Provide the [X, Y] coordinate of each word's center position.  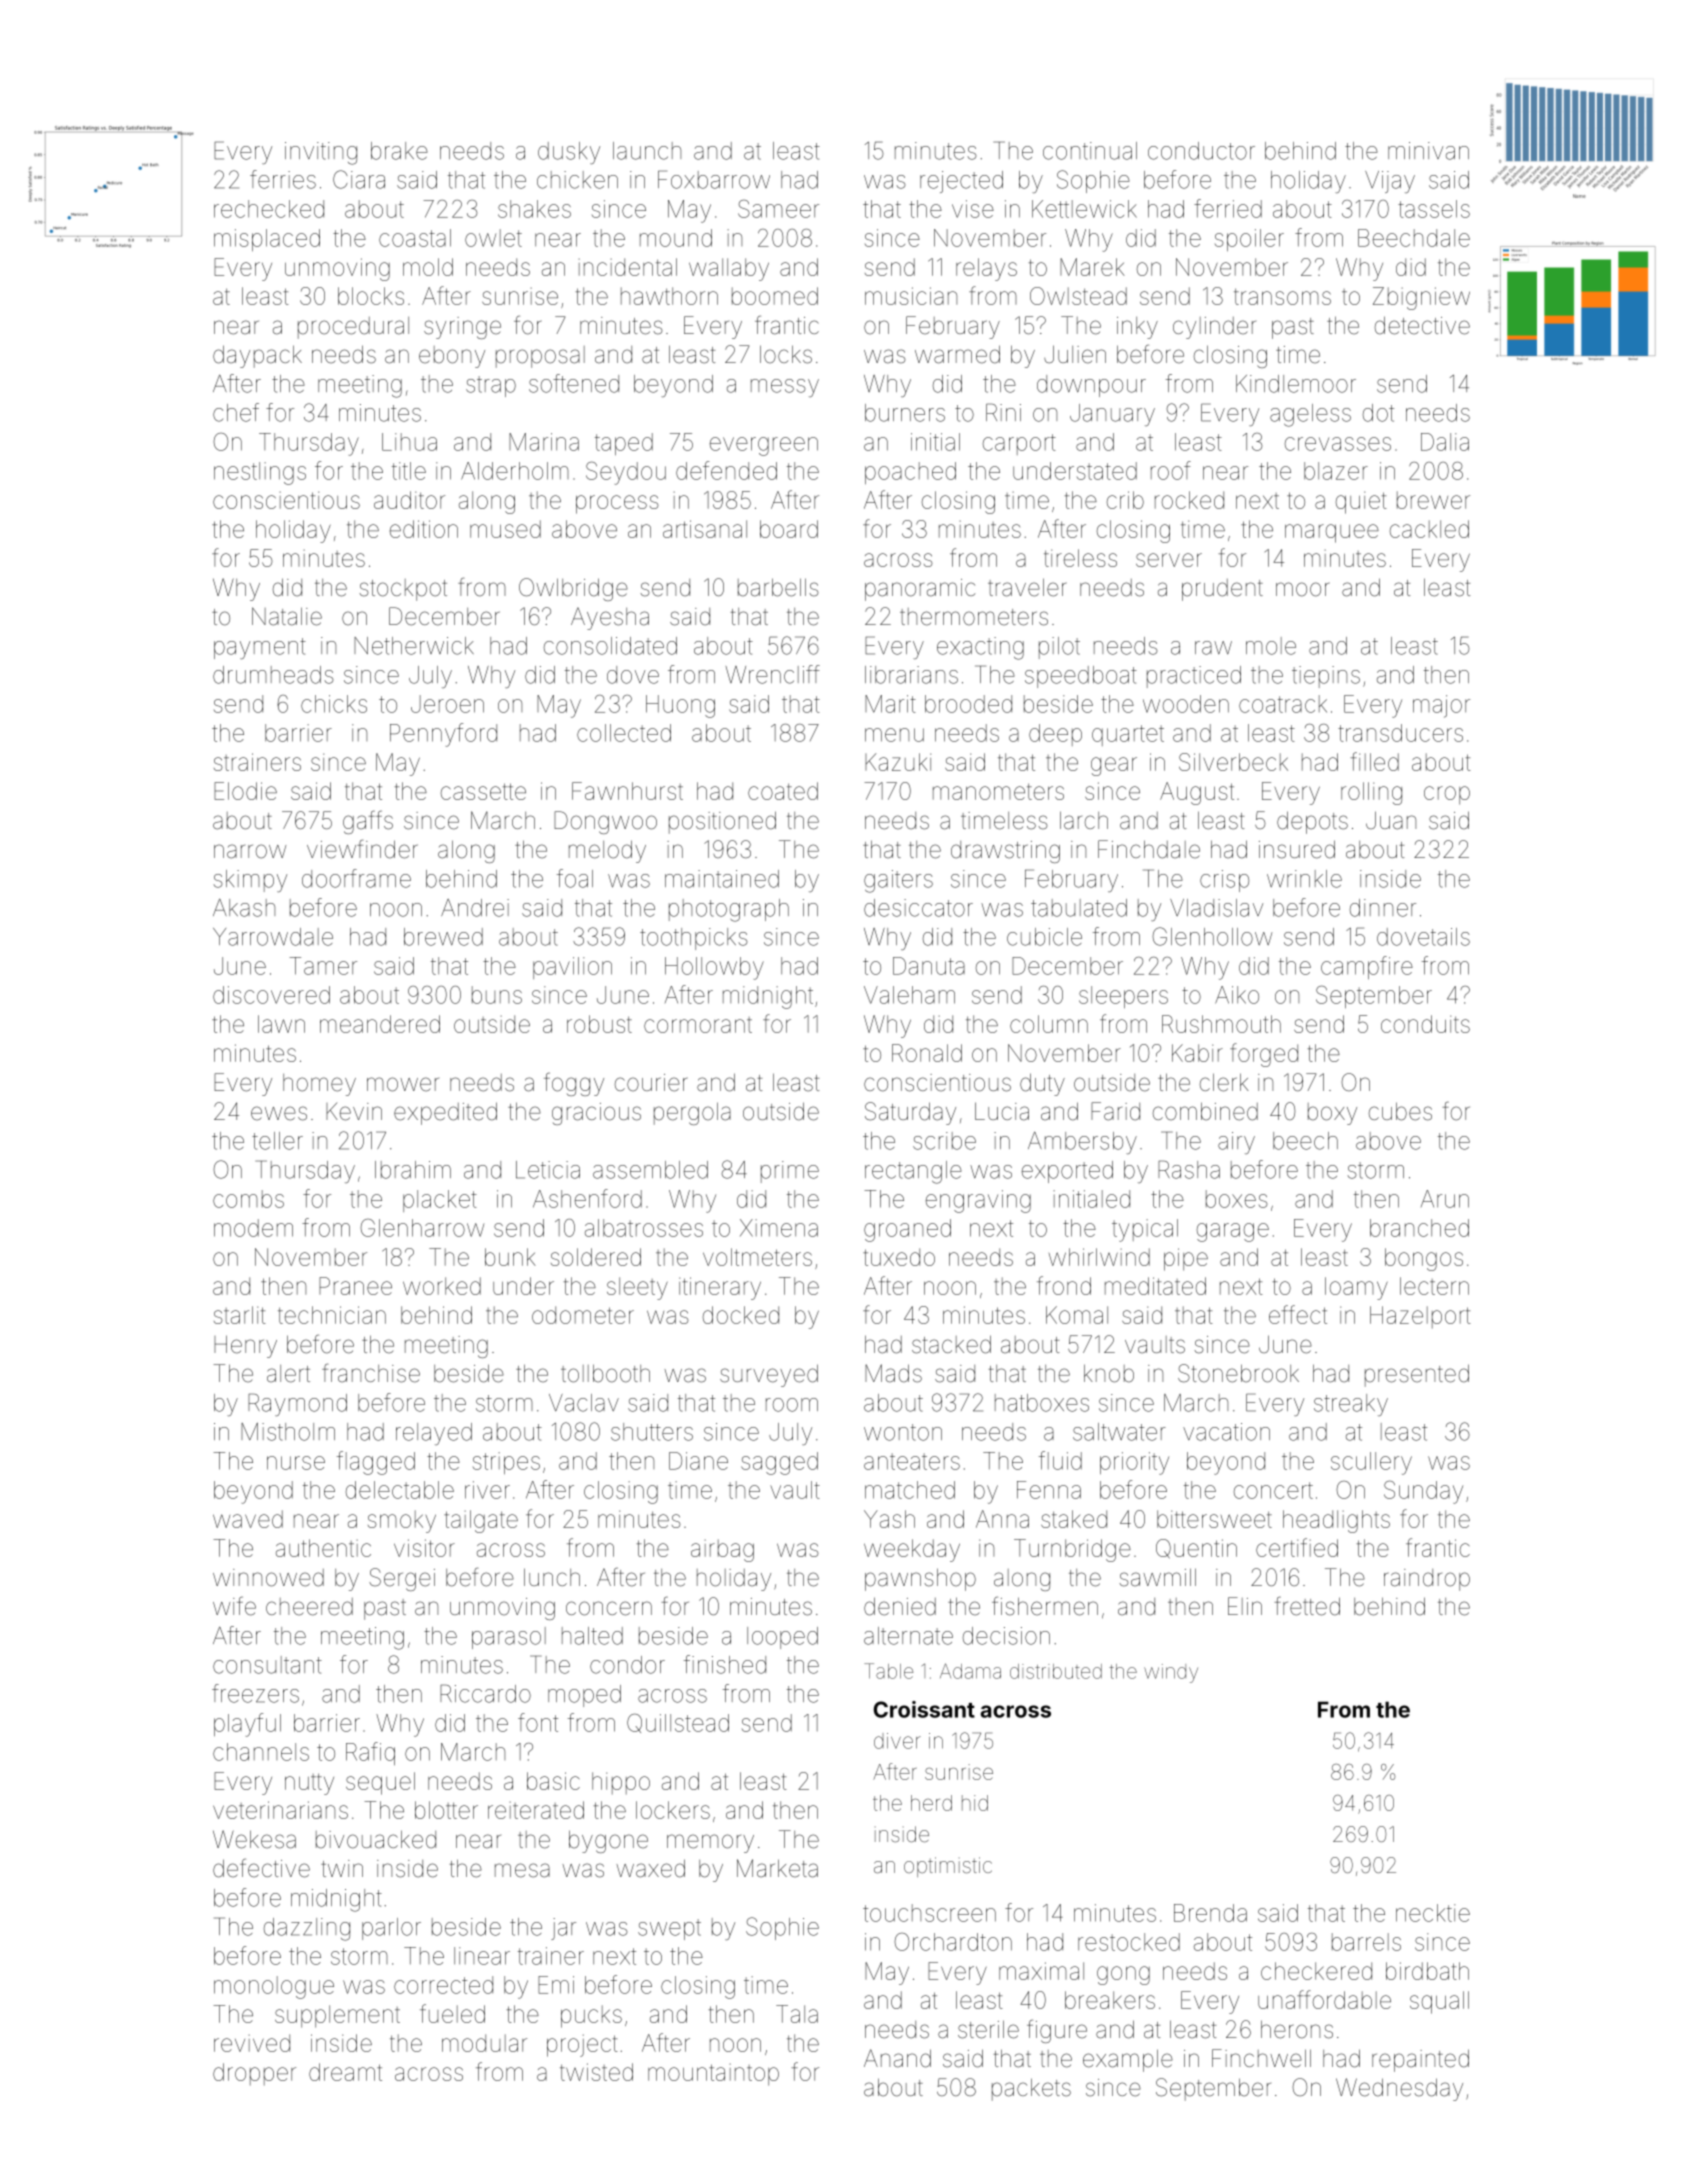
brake [399, 151]
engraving [978, 1201]
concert [1273, 1490]
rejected [961, 182]
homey [319, 1085]
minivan [1428, 151]
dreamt [345, 2072]
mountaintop [713, 2075]
